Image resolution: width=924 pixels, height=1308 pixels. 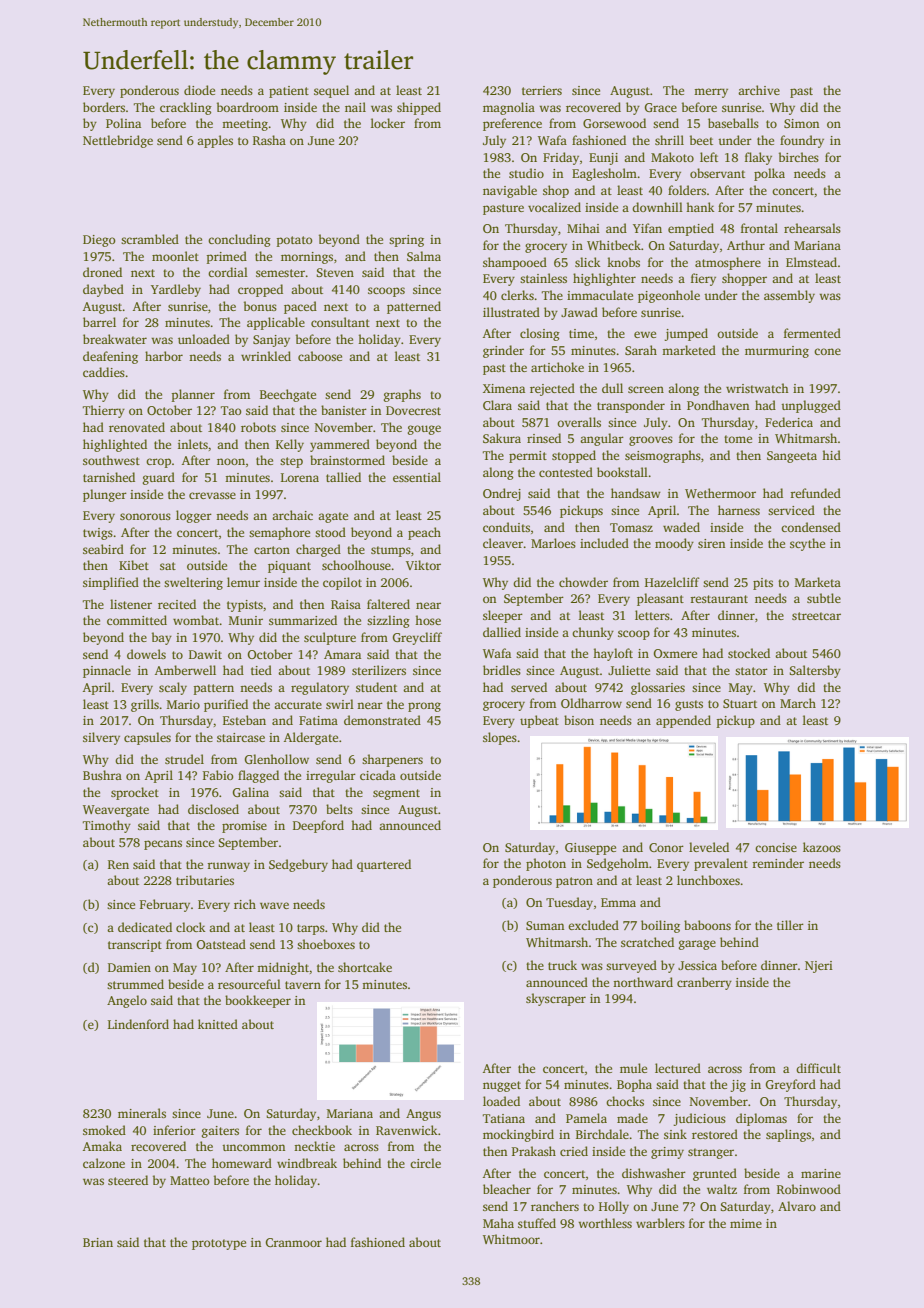 What do you see at coordinates (419, 108) in the image?
I see `shipped` at bounding box center [419, 108].
